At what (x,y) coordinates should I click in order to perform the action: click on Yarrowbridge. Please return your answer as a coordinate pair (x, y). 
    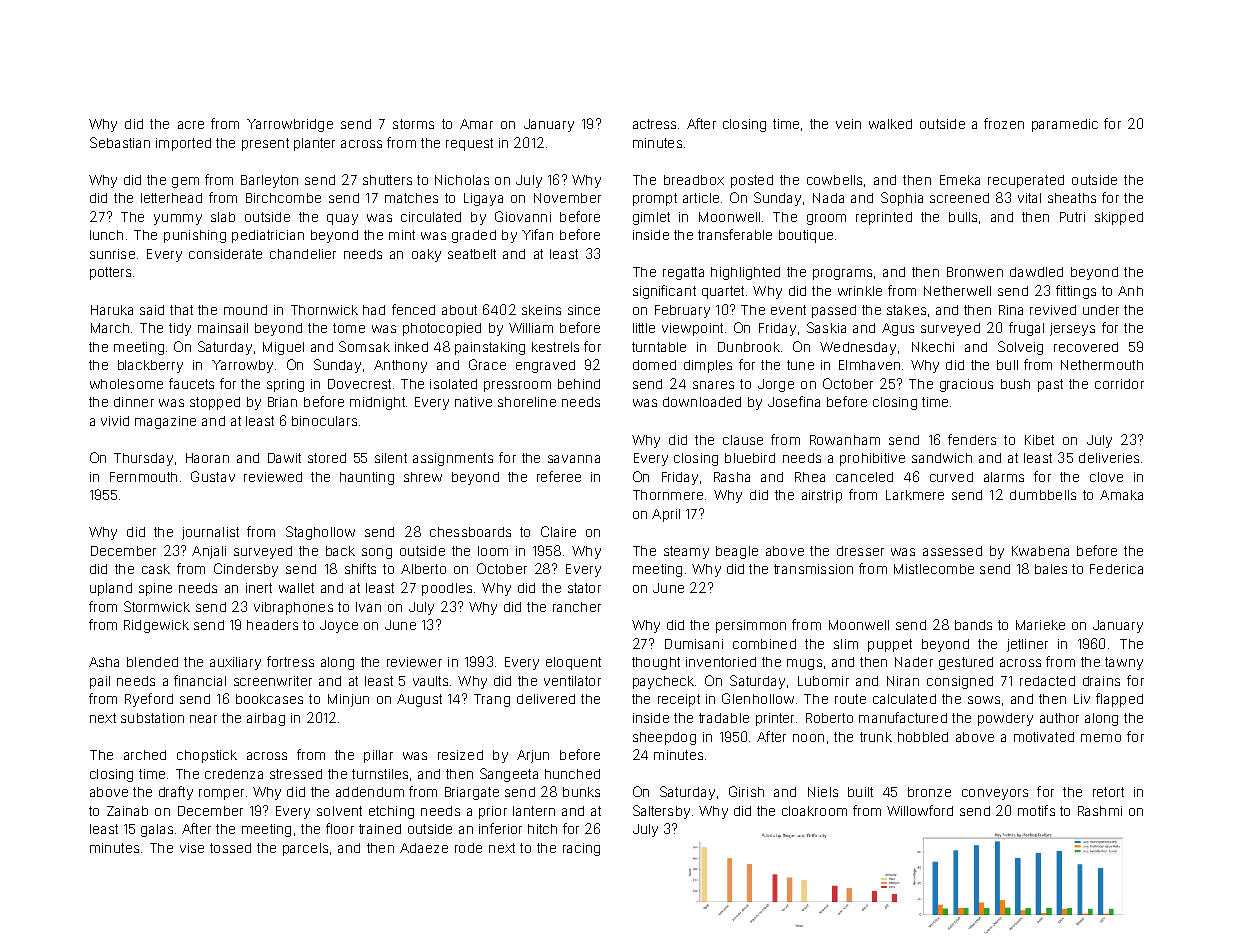
    Looking at the image, I should click on (290, 125).
